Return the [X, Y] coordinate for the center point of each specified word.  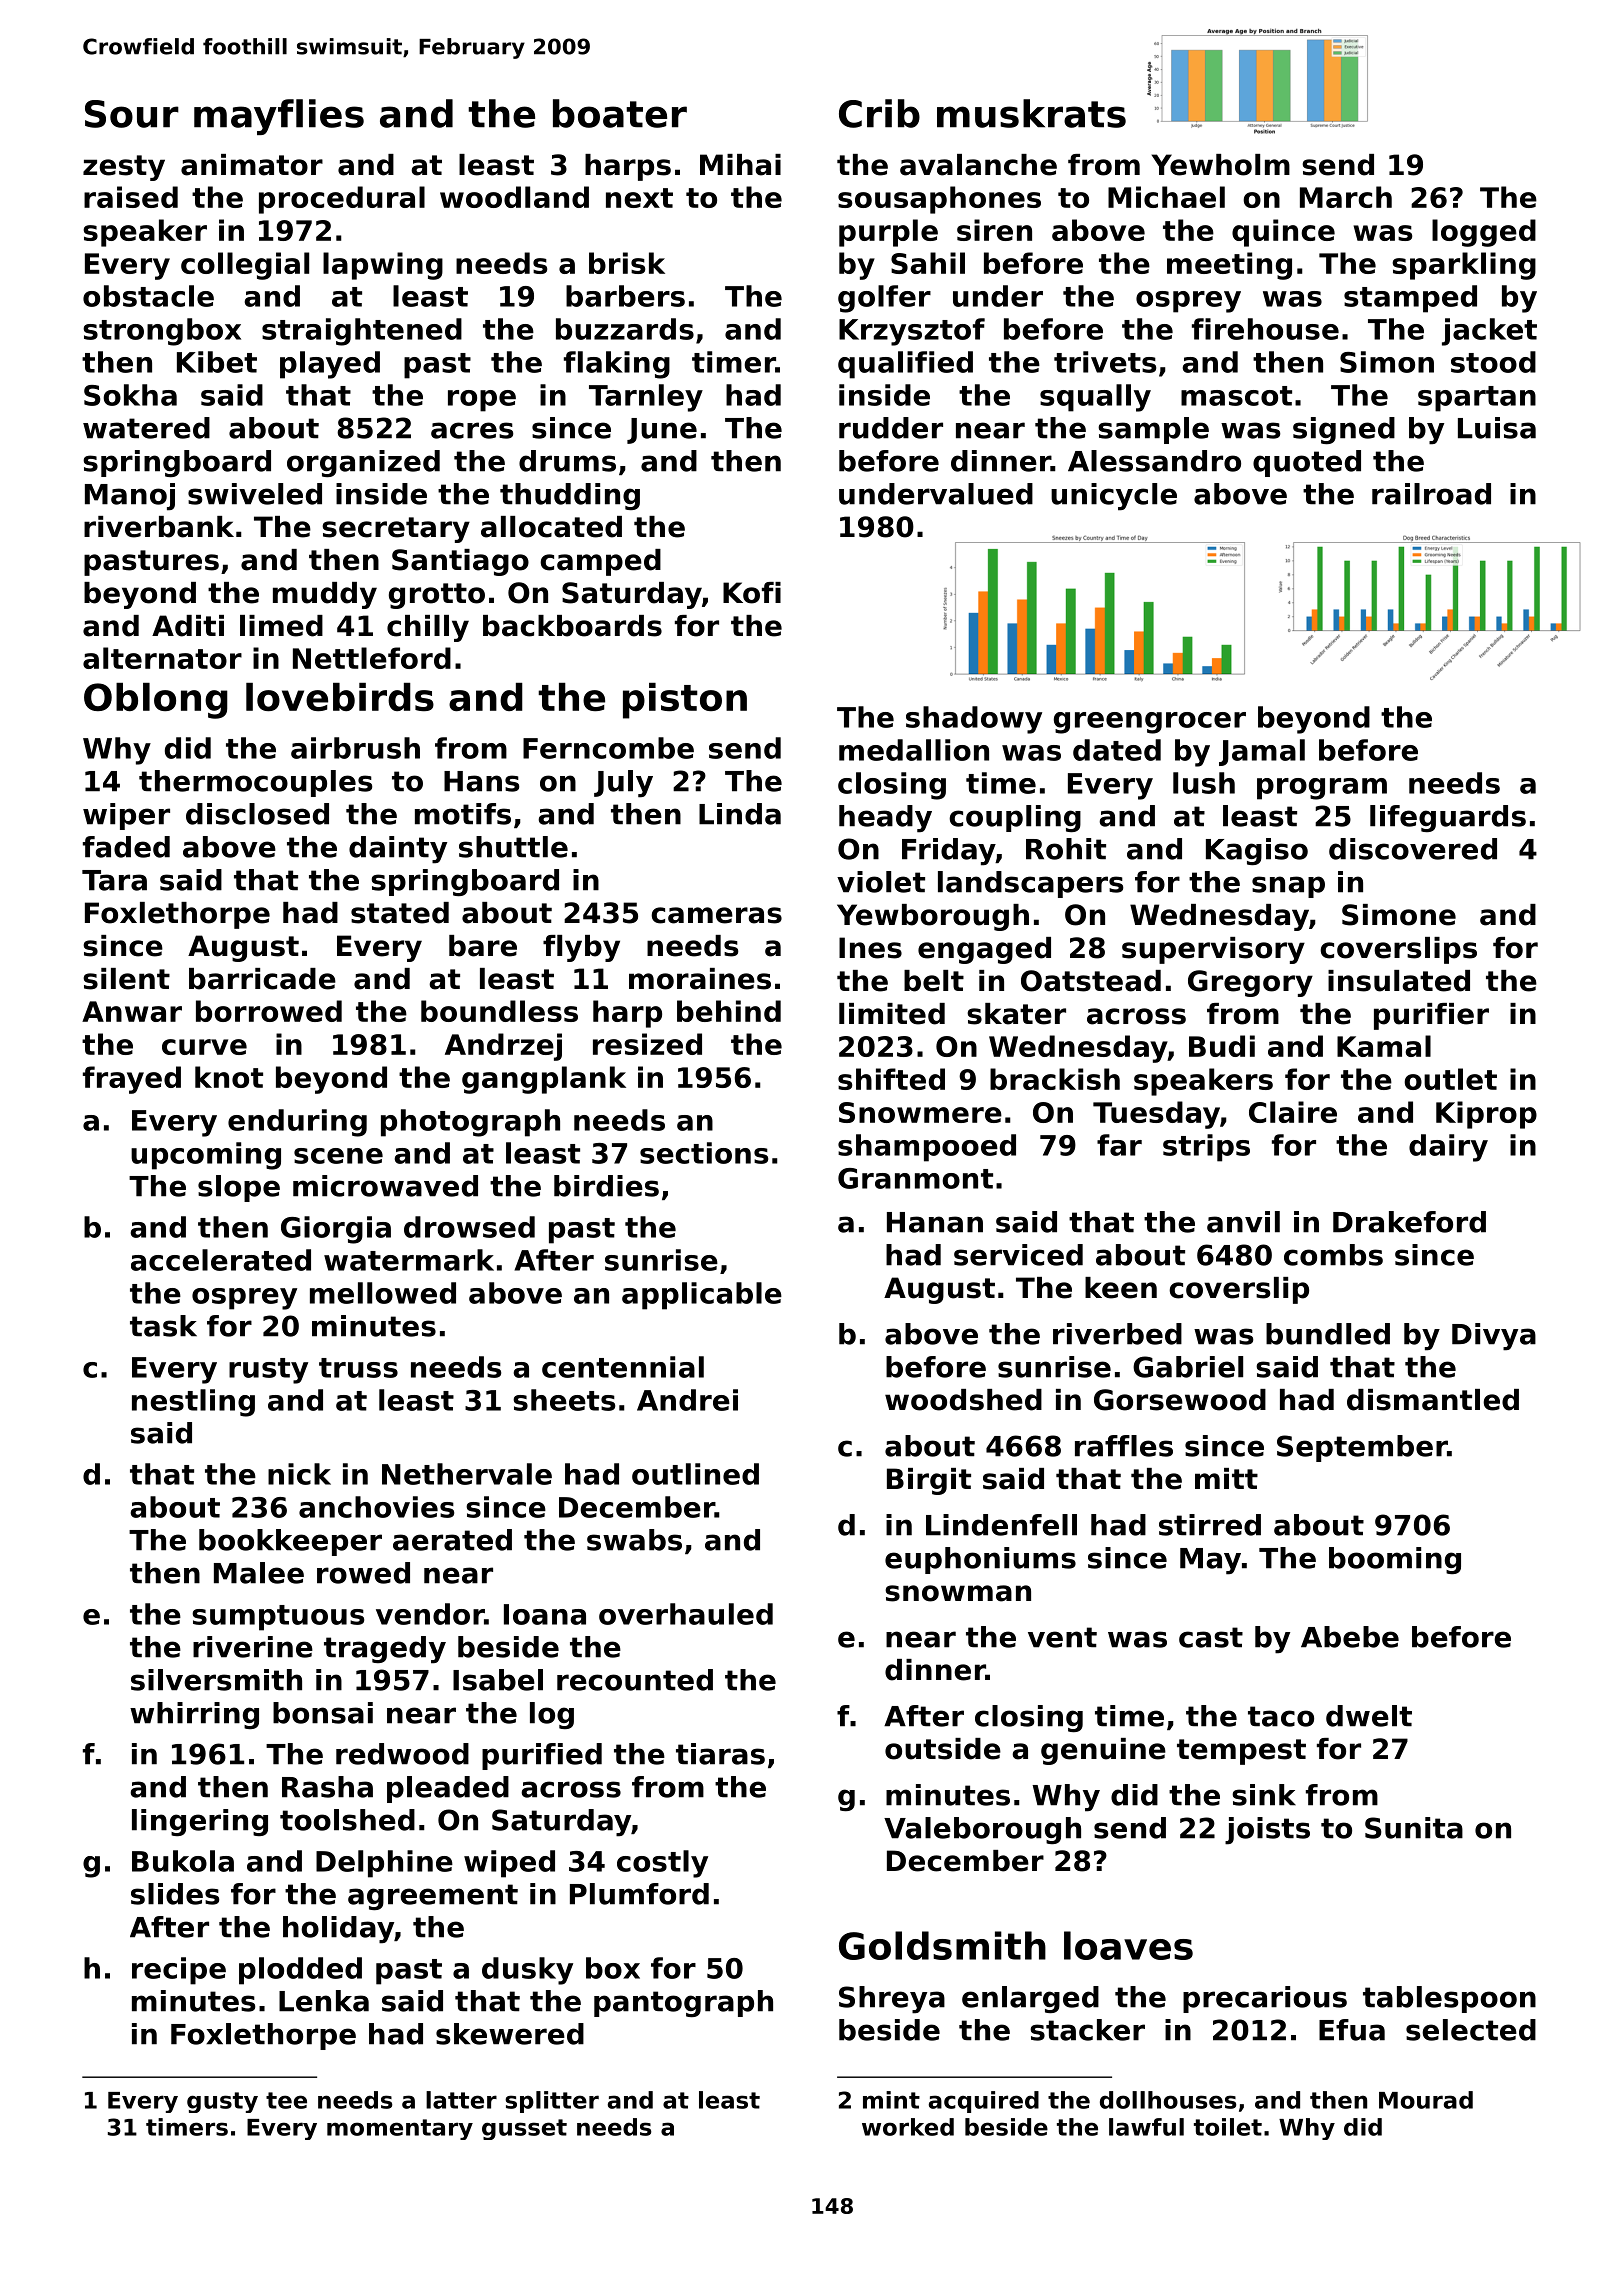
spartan [1477, 399]
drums [567, 461]
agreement [433, 1897]
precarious [1265, 1999]
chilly [428, 628]
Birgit [929, 1481]
